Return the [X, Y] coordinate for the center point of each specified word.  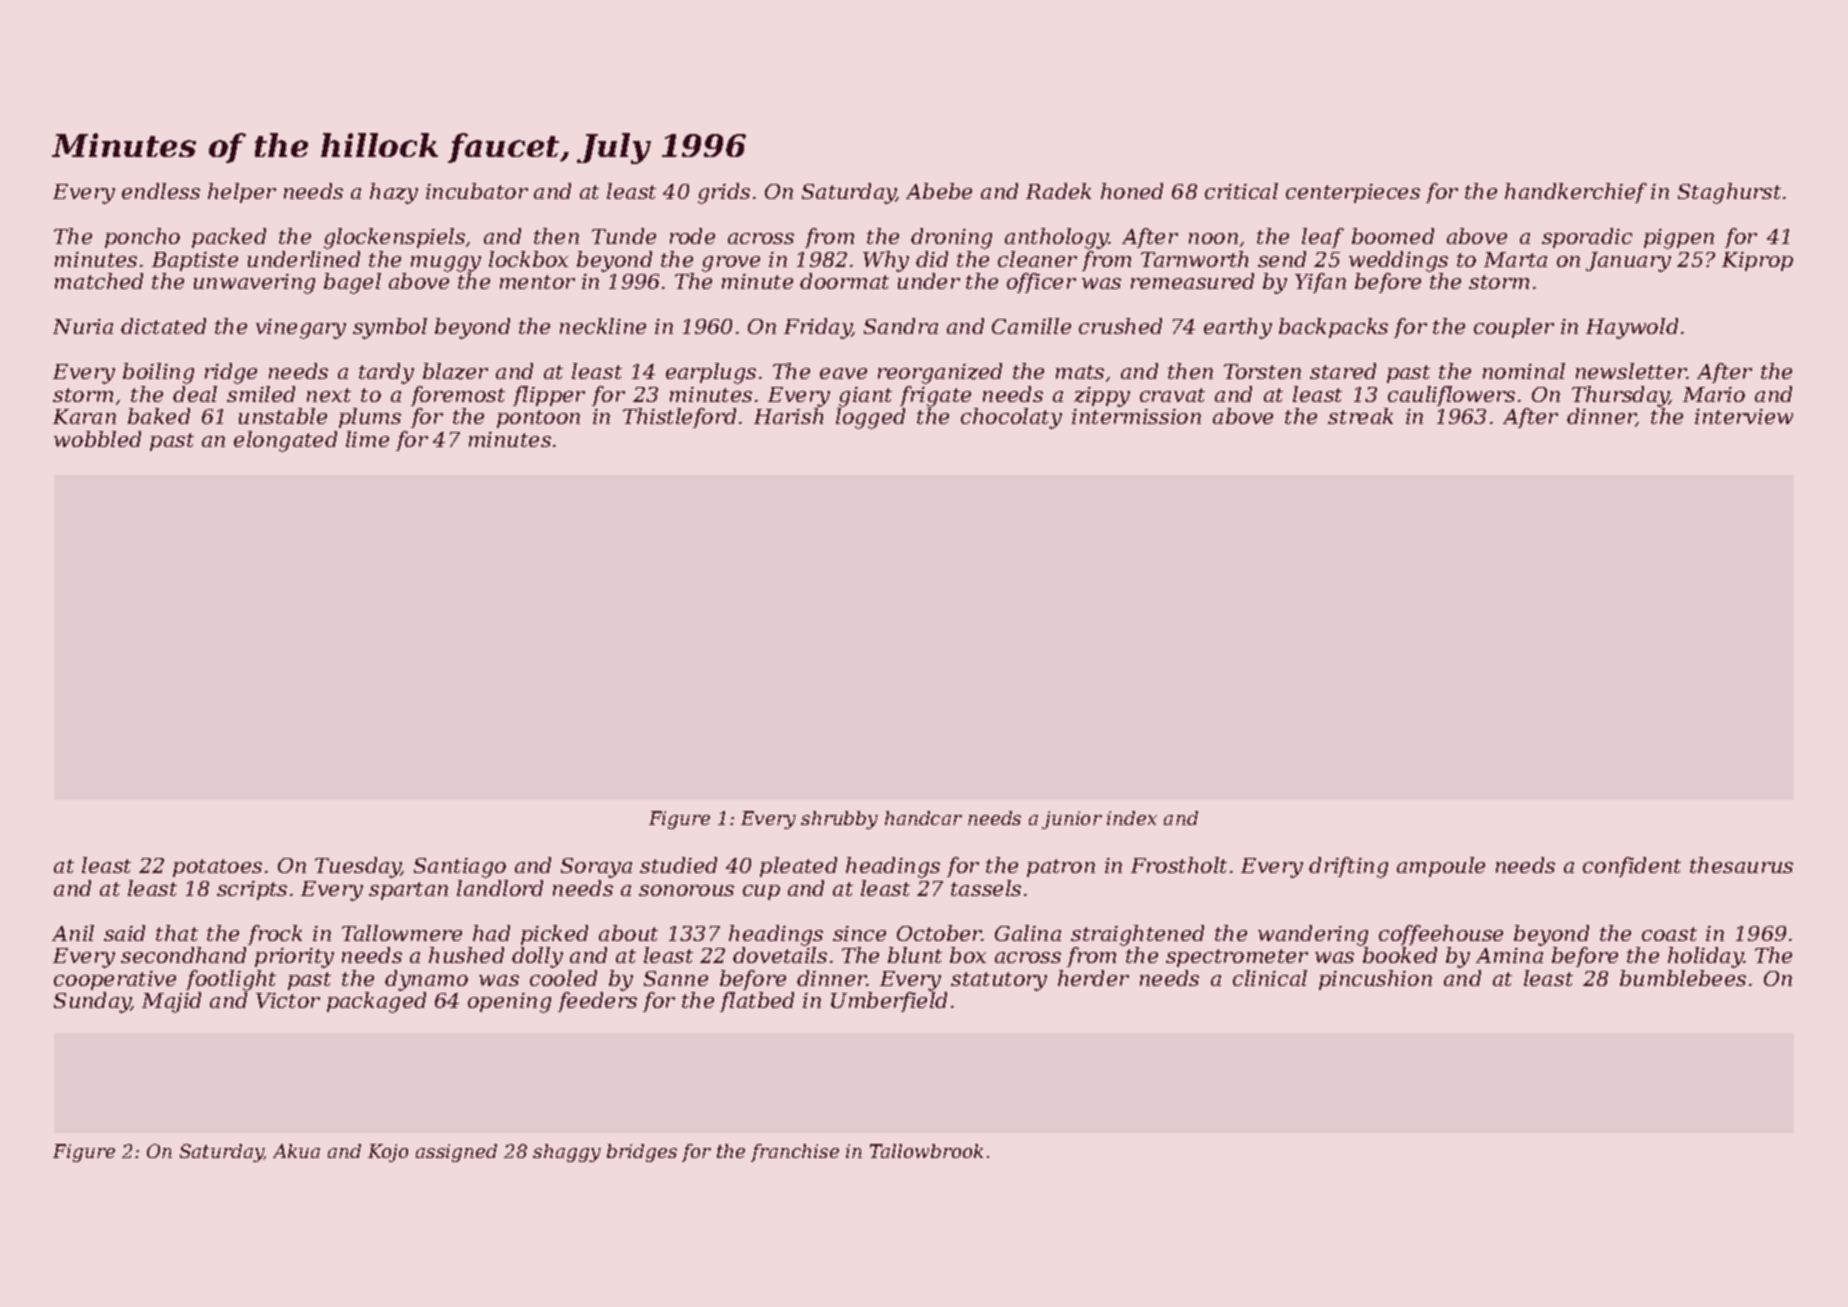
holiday [1706, 957]
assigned [456, 1153]
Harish [788, 416]
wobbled [97, 439]
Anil [73, 933]
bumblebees [1683, 978]
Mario [1714, 394]
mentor [537, 282]
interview [1744, 416]
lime [367, 439]
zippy [1102, 397]
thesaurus [1741, 865]
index [1132, 818]
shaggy [567, 1153]
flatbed [757, 1002]
